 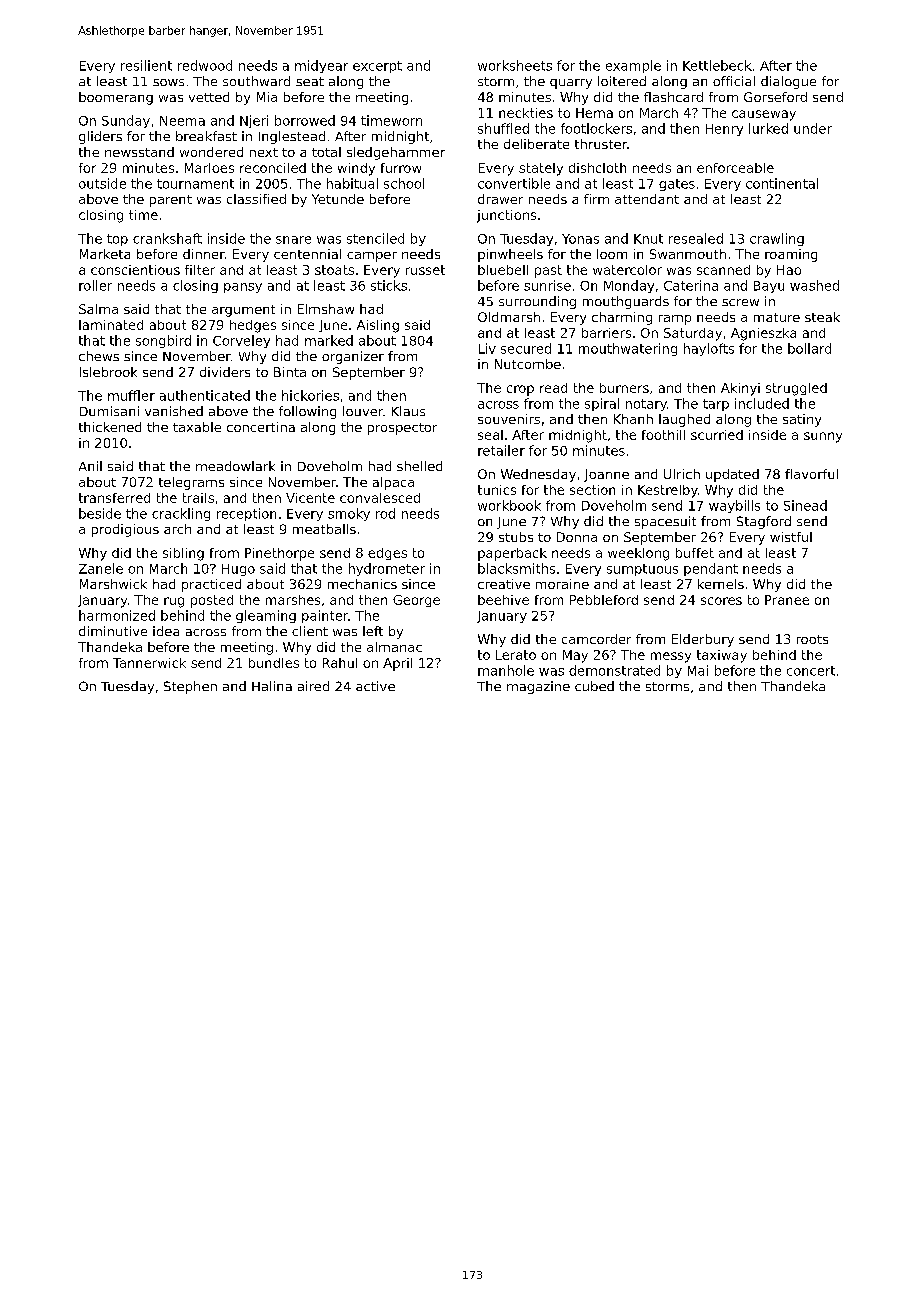 I want to click on redwood, so click(x=205, y=65).
